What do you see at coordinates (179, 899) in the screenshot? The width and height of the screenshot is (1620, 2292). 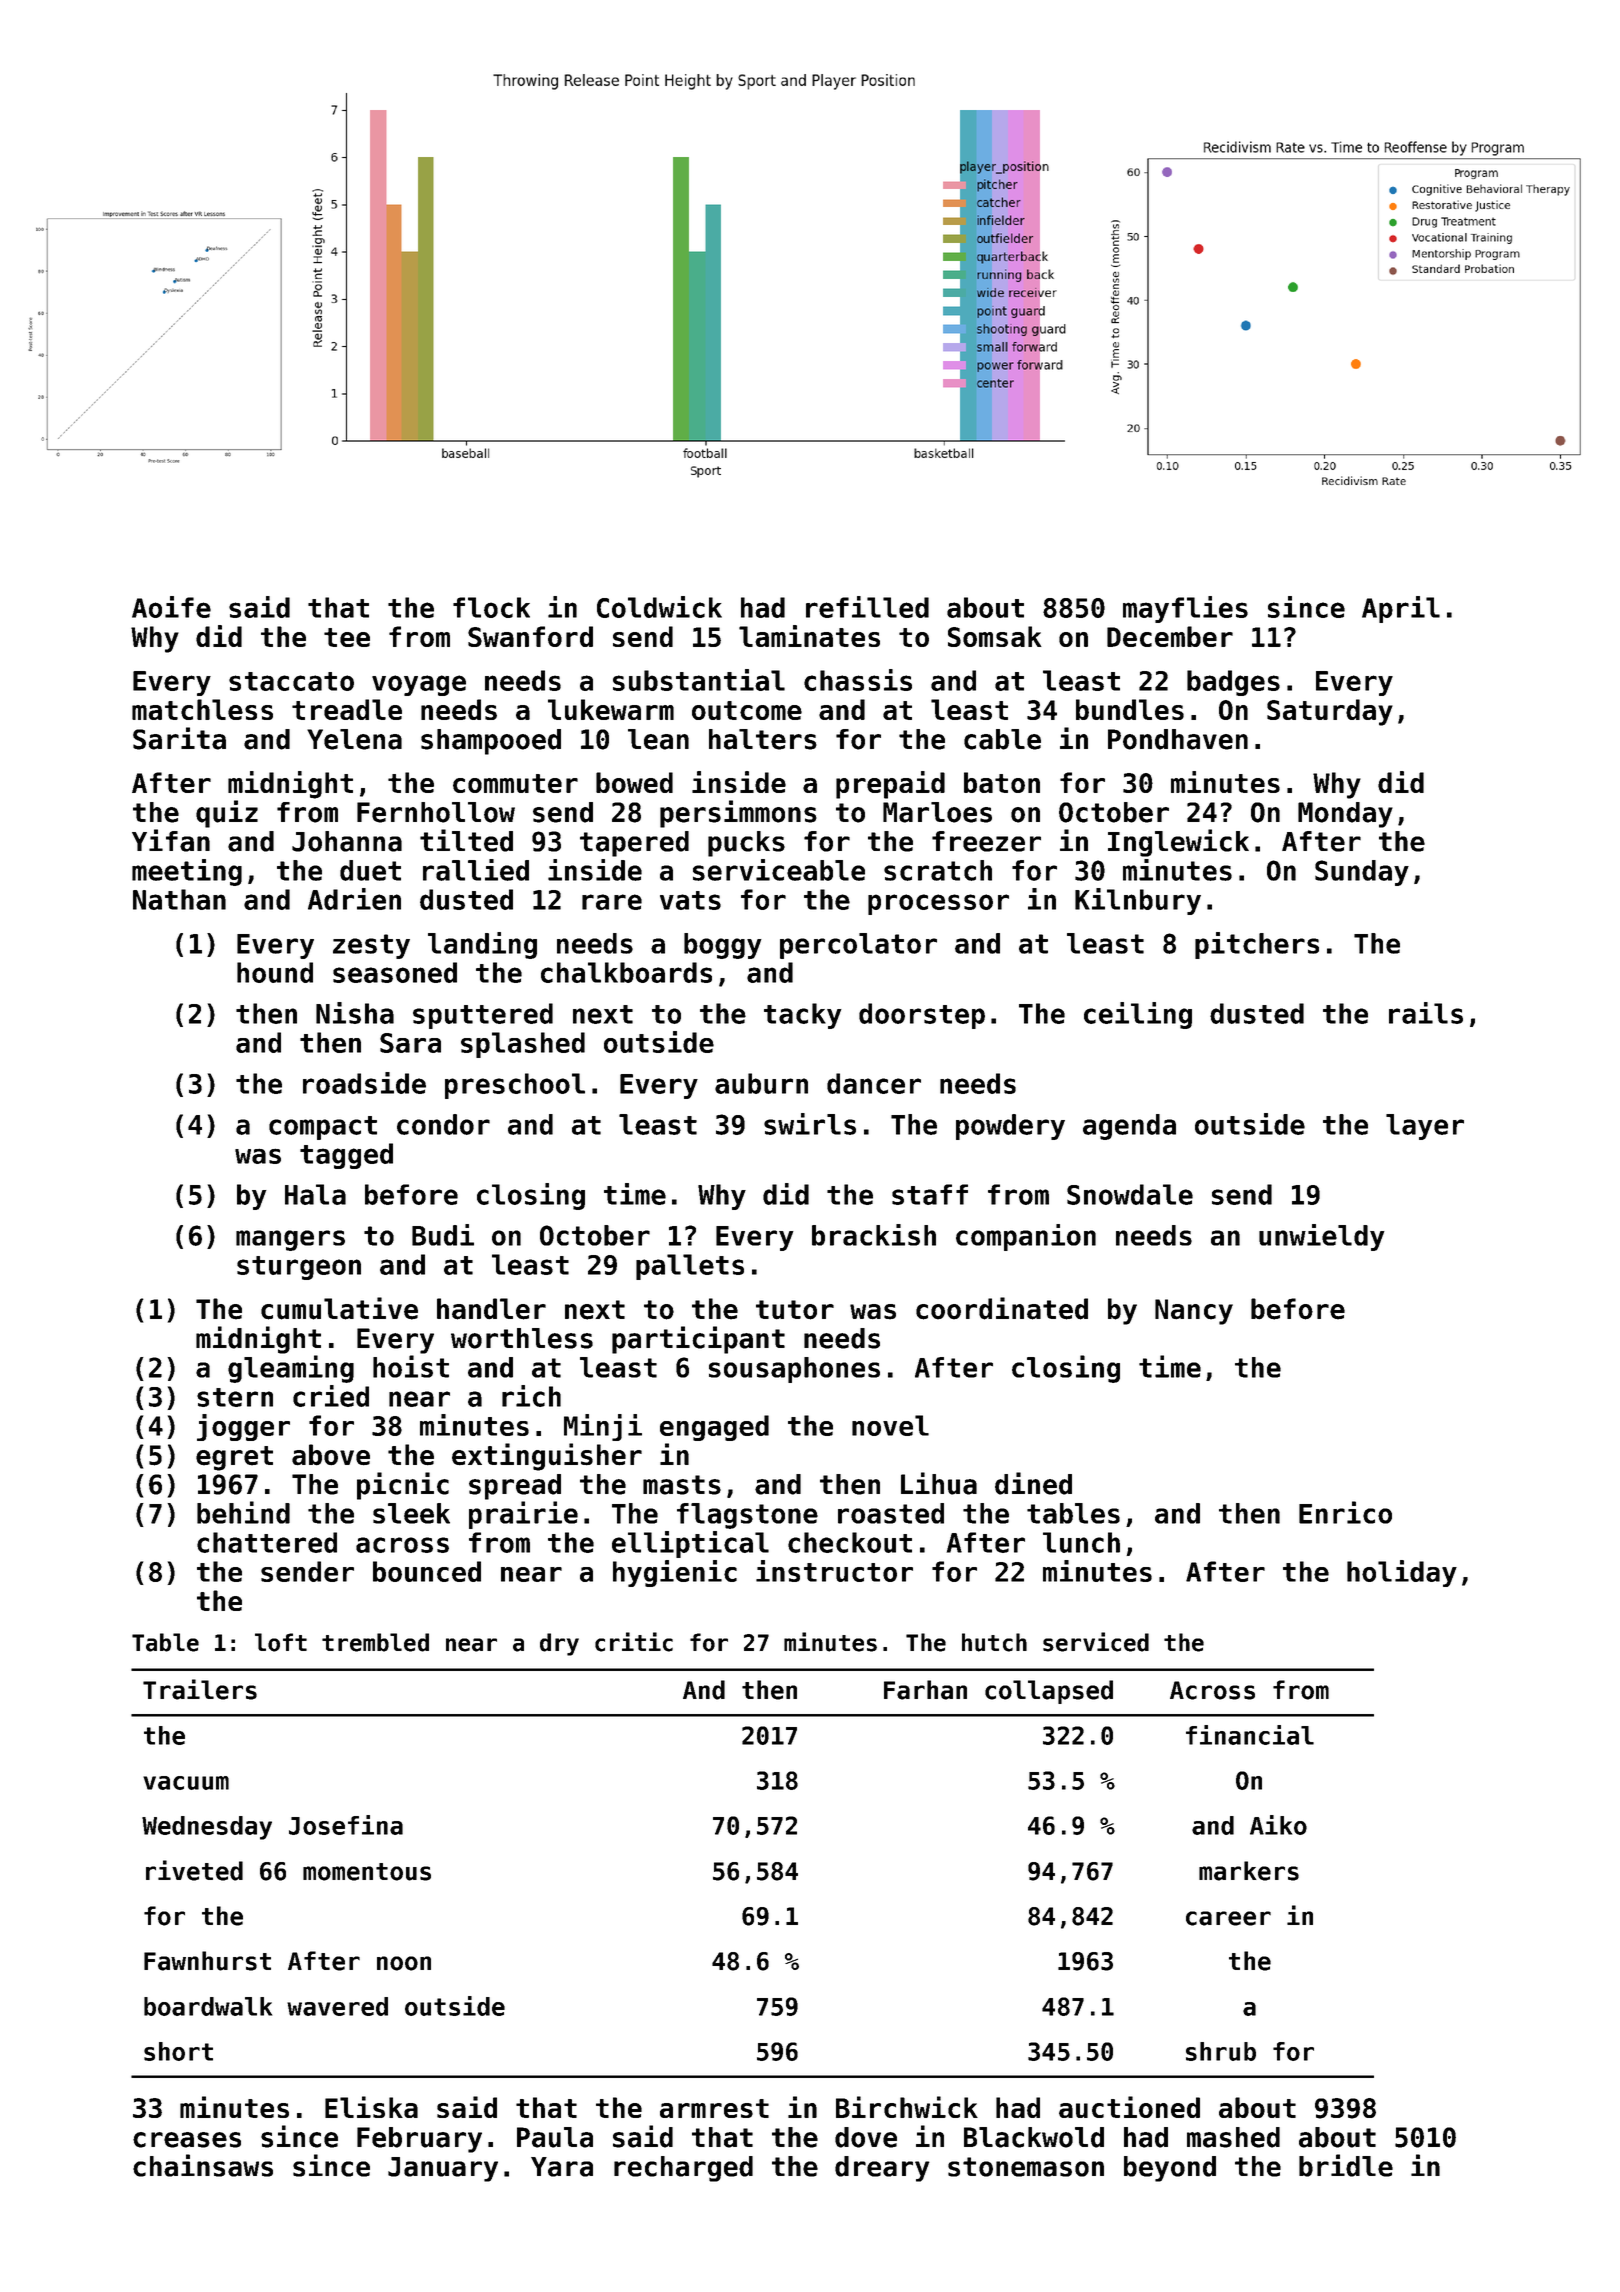 I see `Nathan` at bounding box center [179, 899].
